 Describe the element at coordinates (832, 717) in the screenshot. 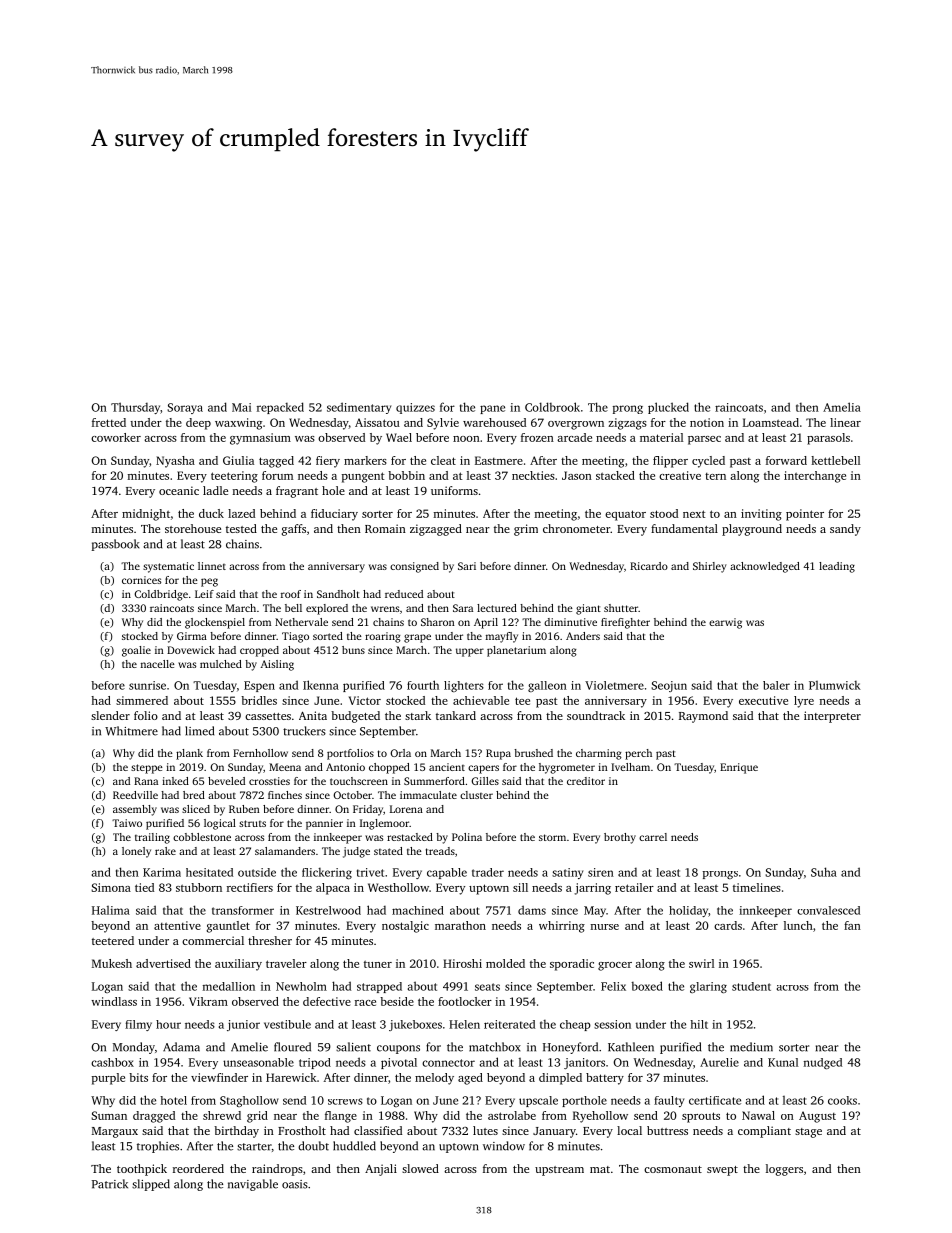

I see `interpreter` at that location.
